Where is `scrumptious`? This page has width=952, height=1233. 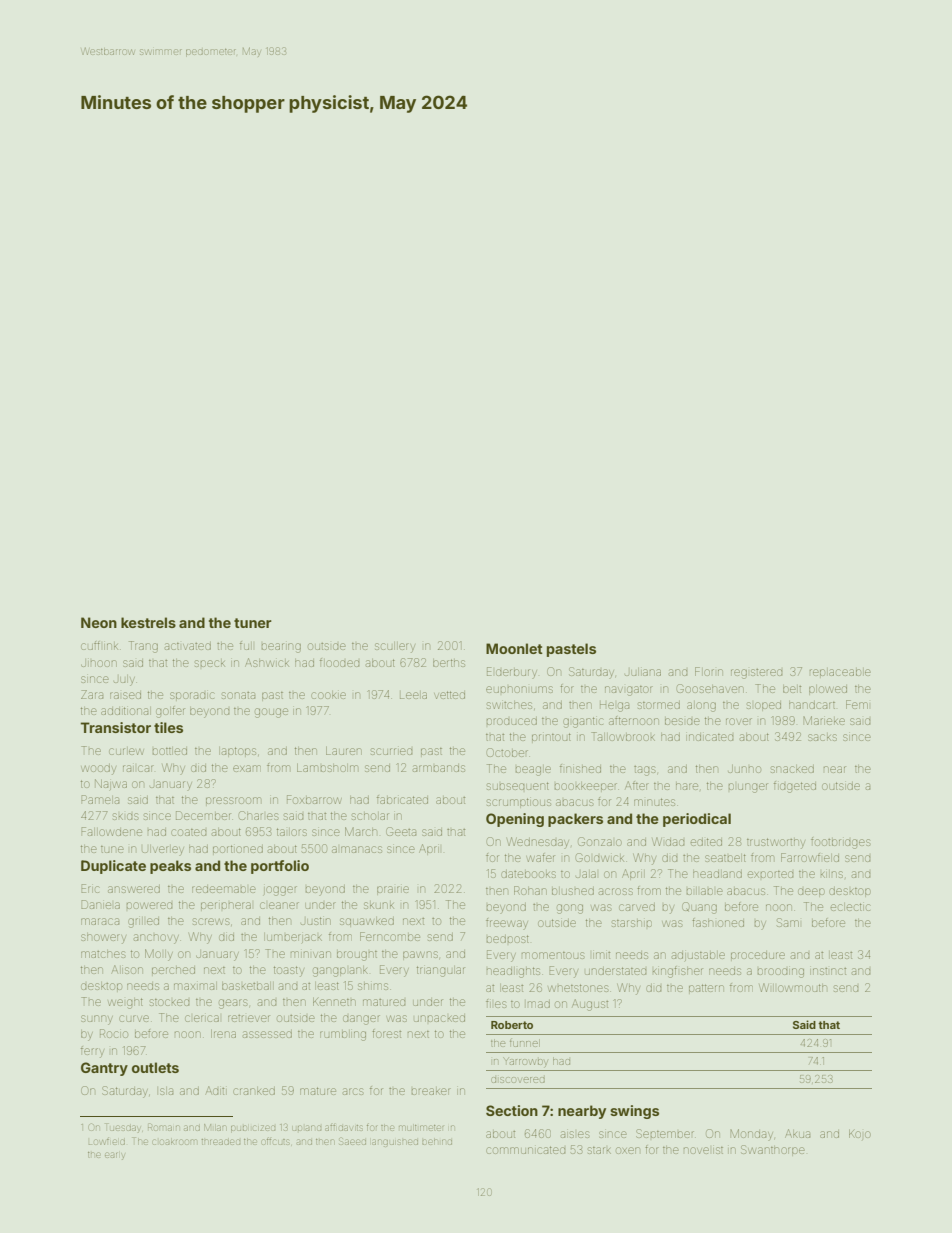 scrumptious is located at coordinates (519, 803).
